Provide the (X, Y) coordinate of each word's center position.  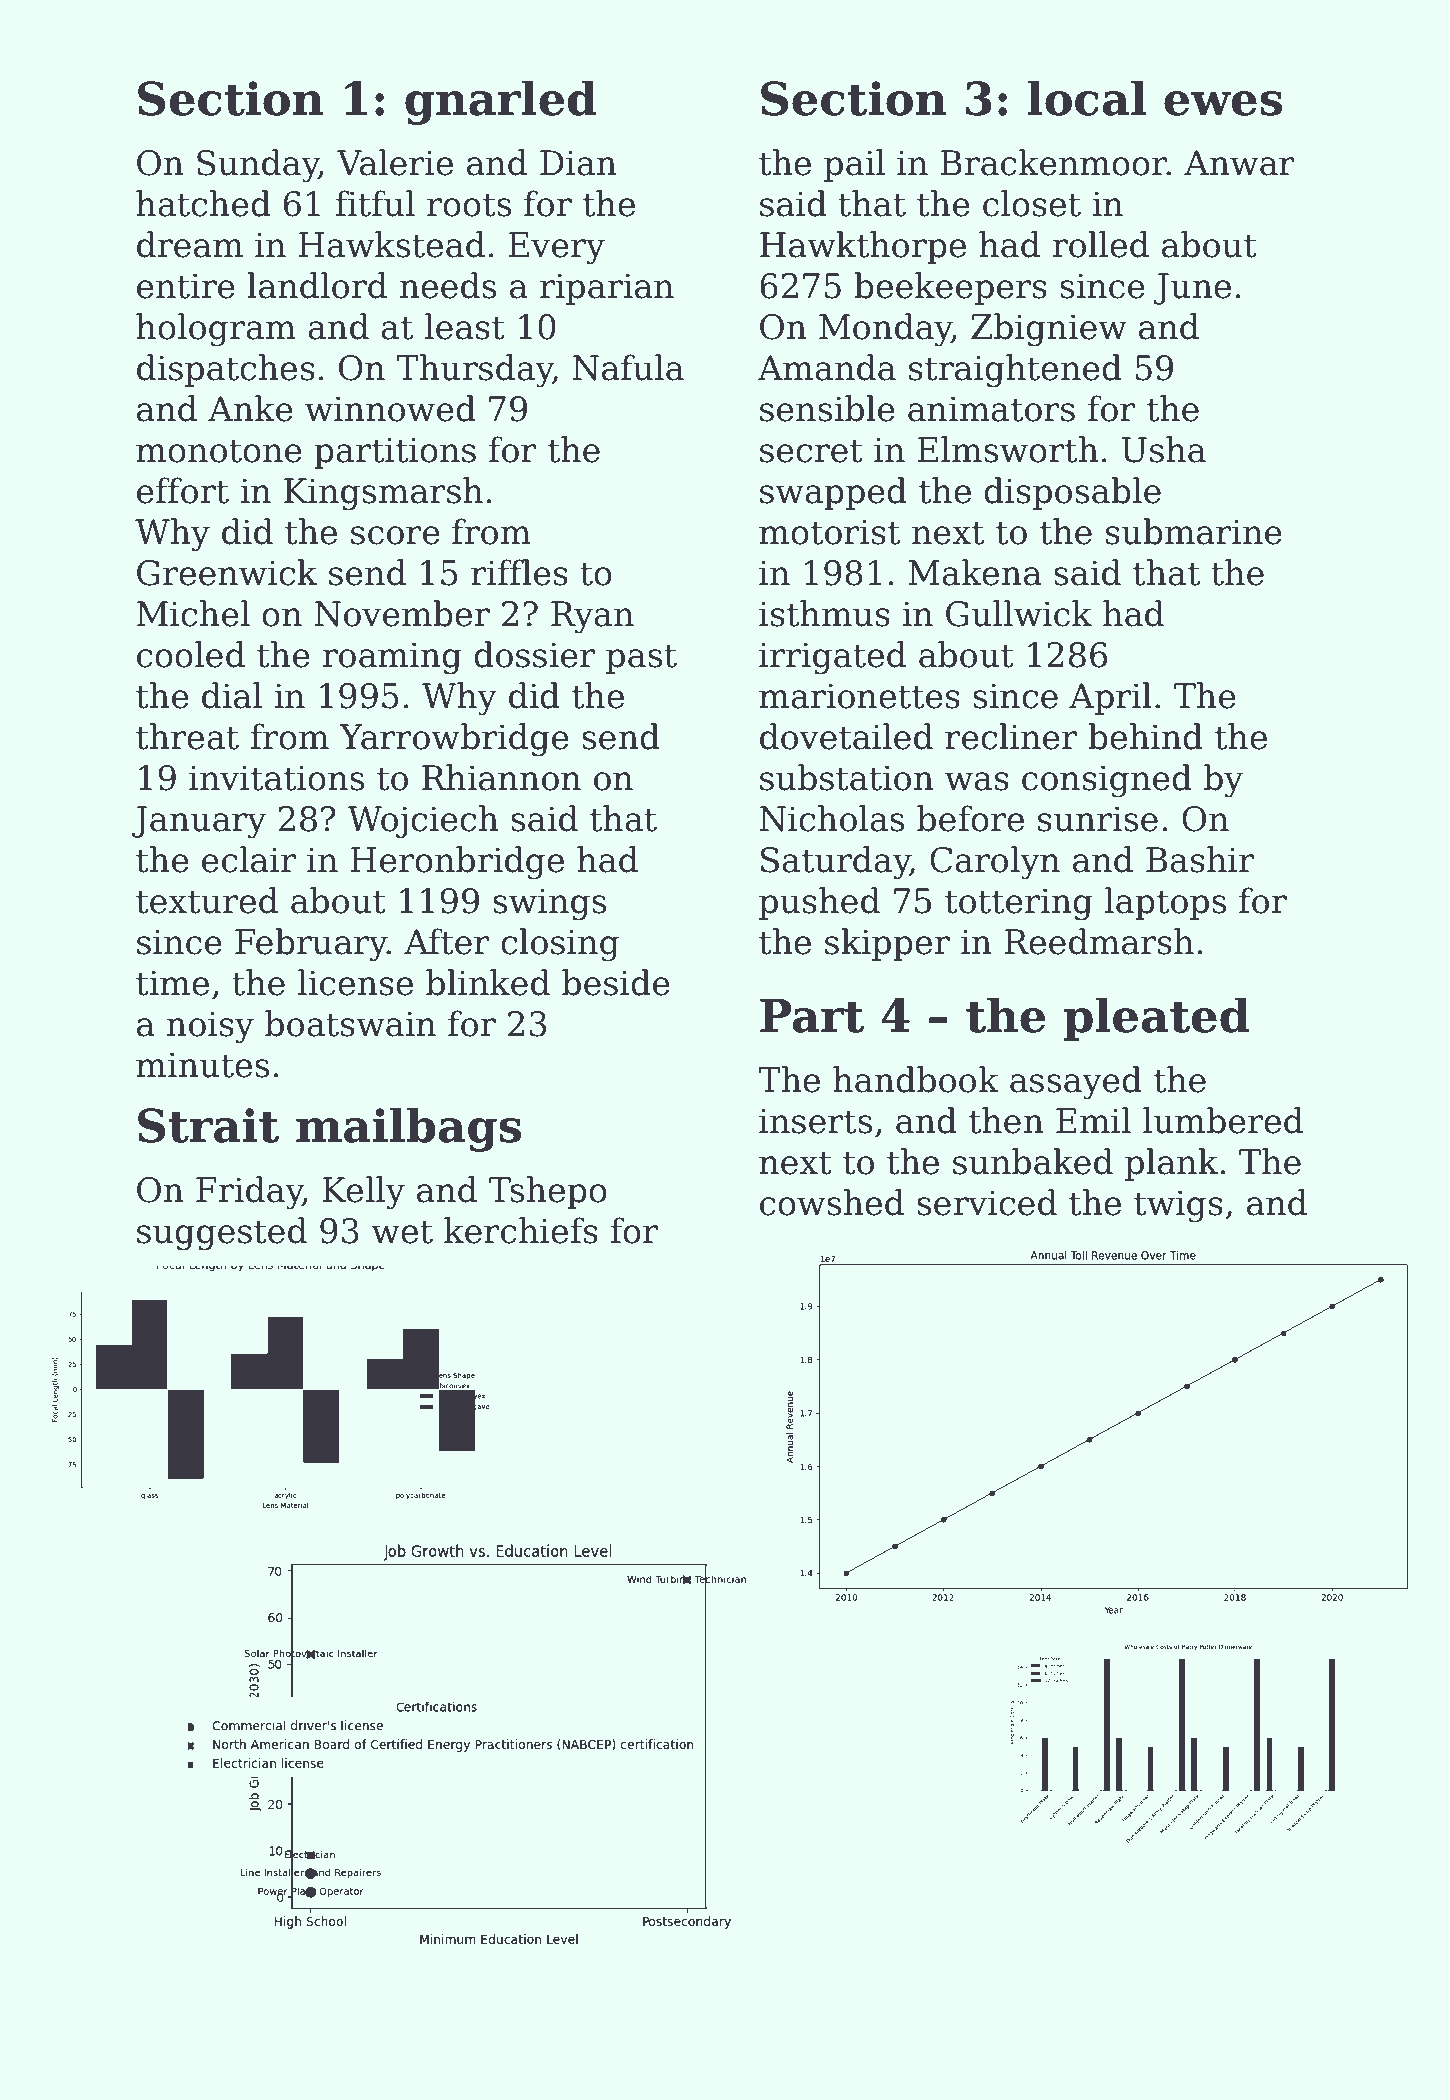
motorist (829, 532)
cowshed (832, 1202)
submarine (1194, 531)
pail (854, 165)
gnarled (501, 102)
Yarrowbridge (454, 740)
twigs (1178, 1206)
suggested (222, 1234)
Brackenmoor (1053, 162)
